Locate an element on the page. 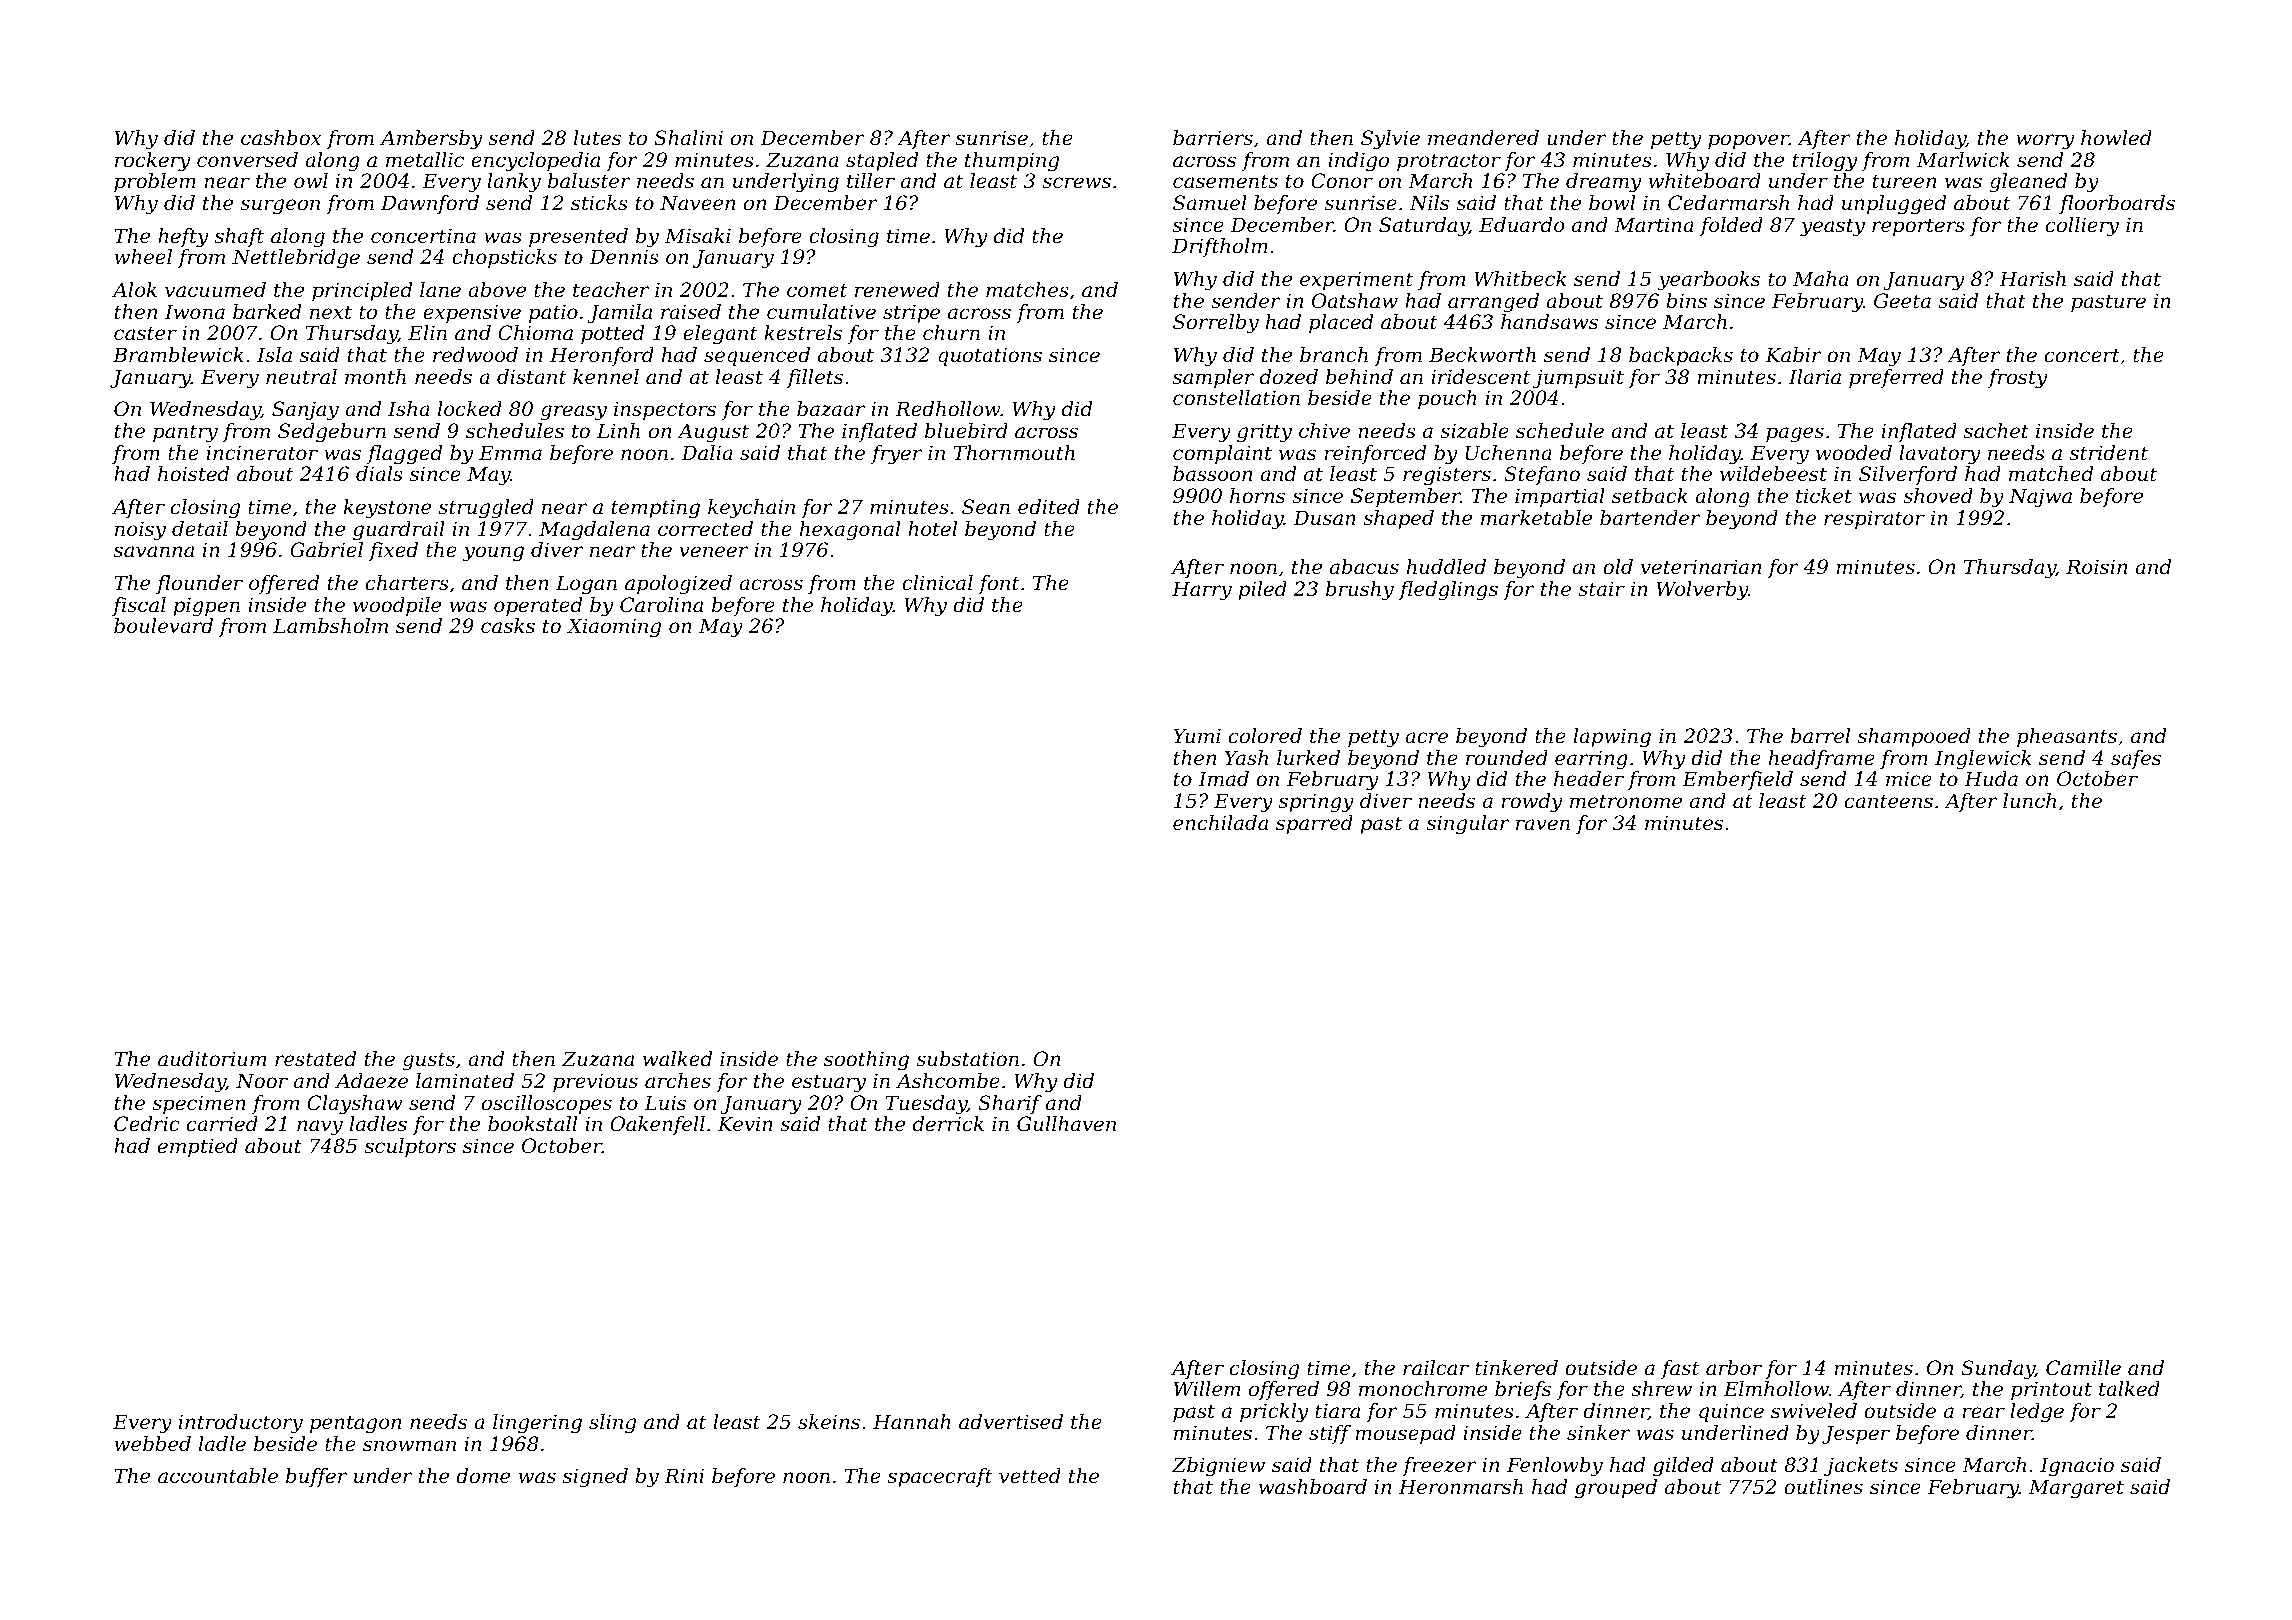 This image has width=2292, height=1620. safes is located at coordinates (2136, 759).
